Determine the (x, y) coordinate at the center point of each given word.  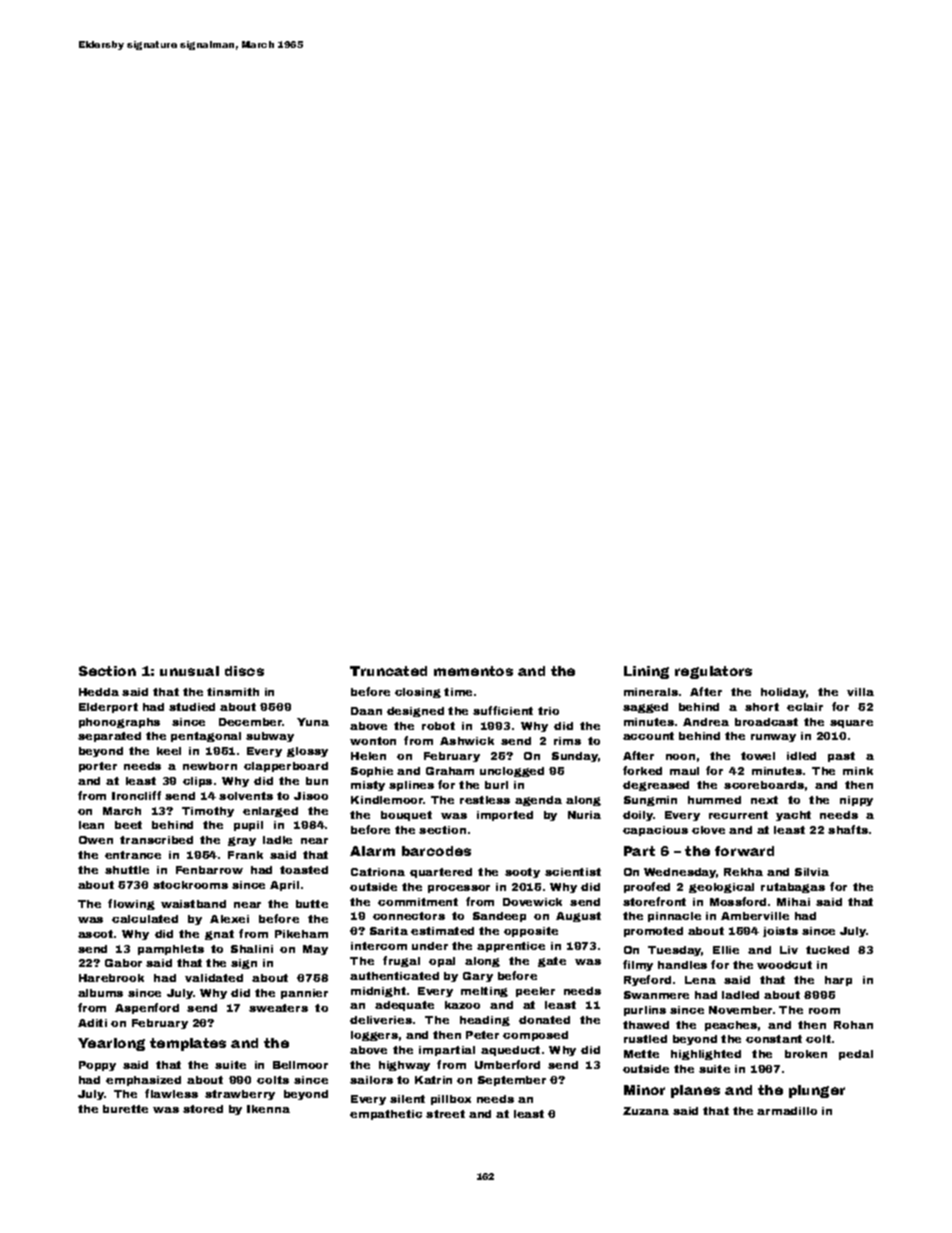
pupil (248, 826)
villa (860, 692)
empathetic (386, 1115)
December (251, 722)
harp (838, 981)
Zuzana (646, 1111)
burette (125, 1109)
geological (721, 888)
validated (214, 978)
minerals (651, 692)
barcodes (436, 851)
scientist (573, 872)
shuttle (127, 870)
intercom (379, 946)
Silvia (812, 872)
